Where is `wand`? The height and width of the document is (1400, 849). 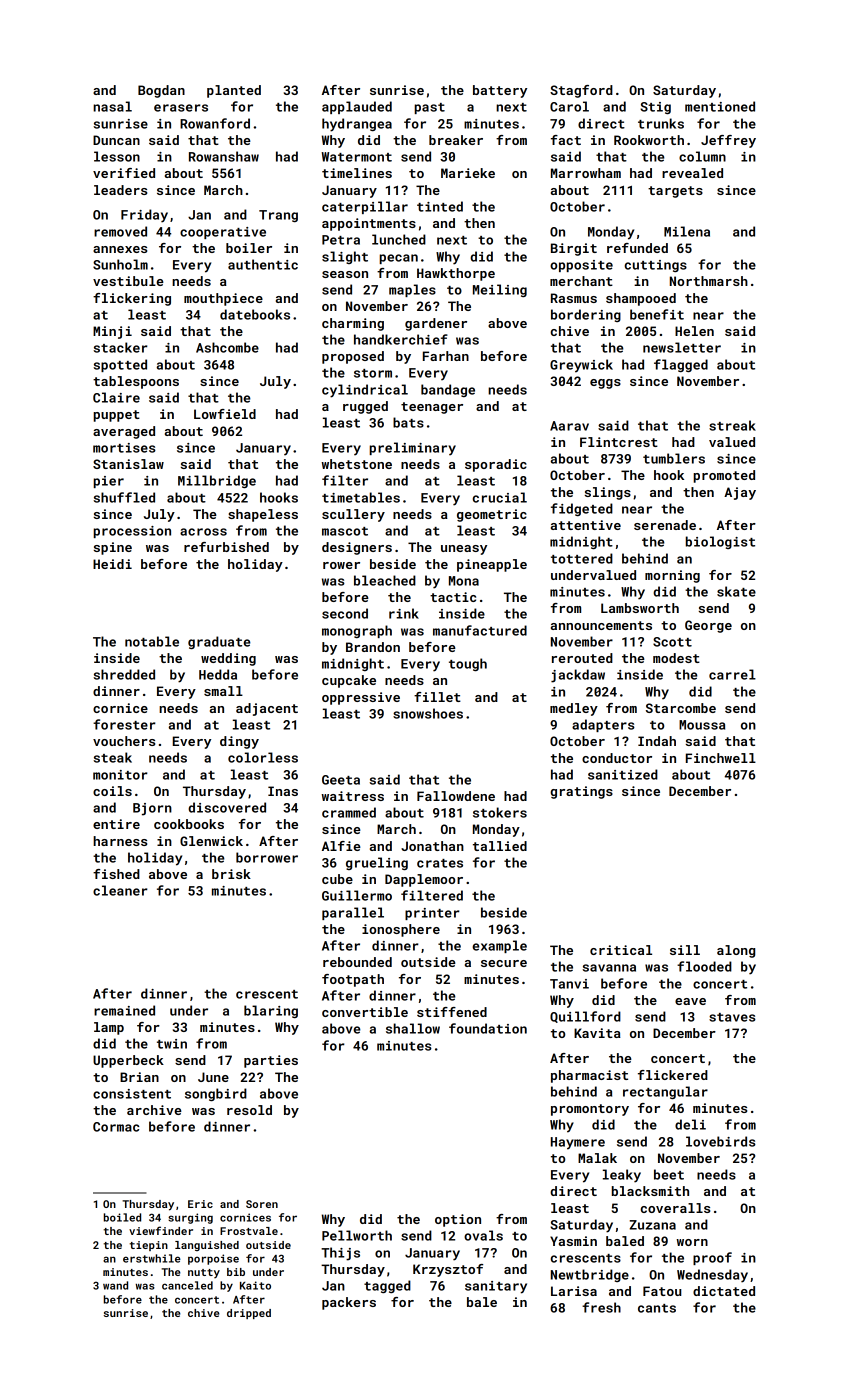 wand is located at coordinates (115, 1285).
